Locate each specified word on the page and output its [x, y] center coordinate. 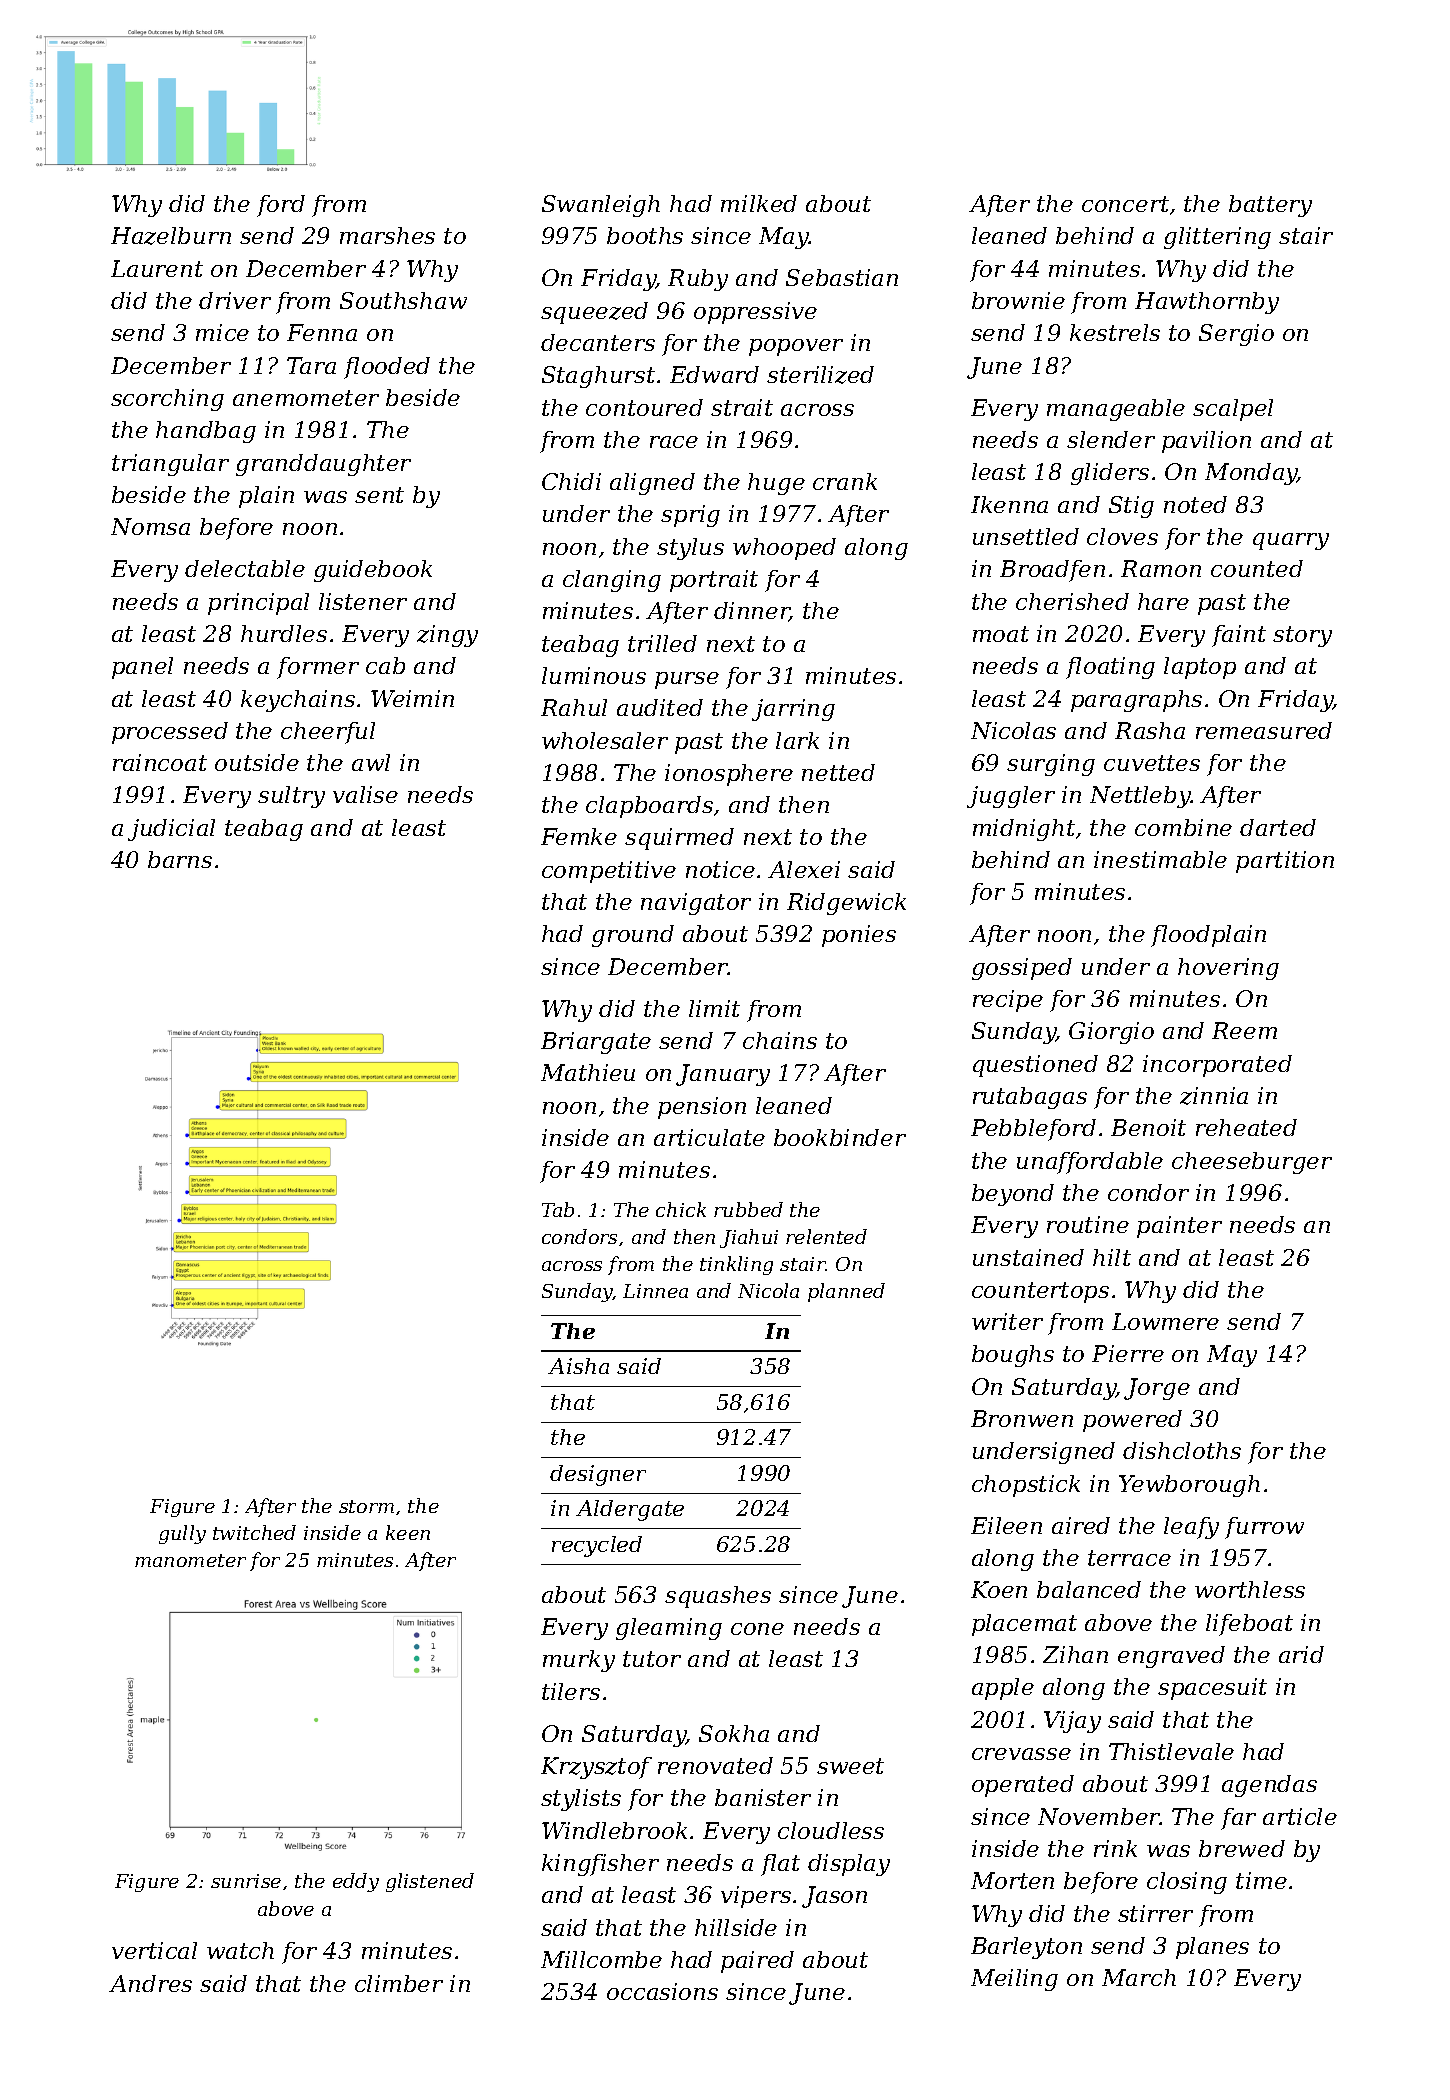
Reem [1244, 1030]
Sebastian [842, 277]
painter [1179, 1227]
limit [714, 1008]
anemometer [306, 398]
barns [180, 859]
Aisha [578, 1366]
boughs [1013, 1356]
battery [1270, 206]
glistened [430, 1882]
